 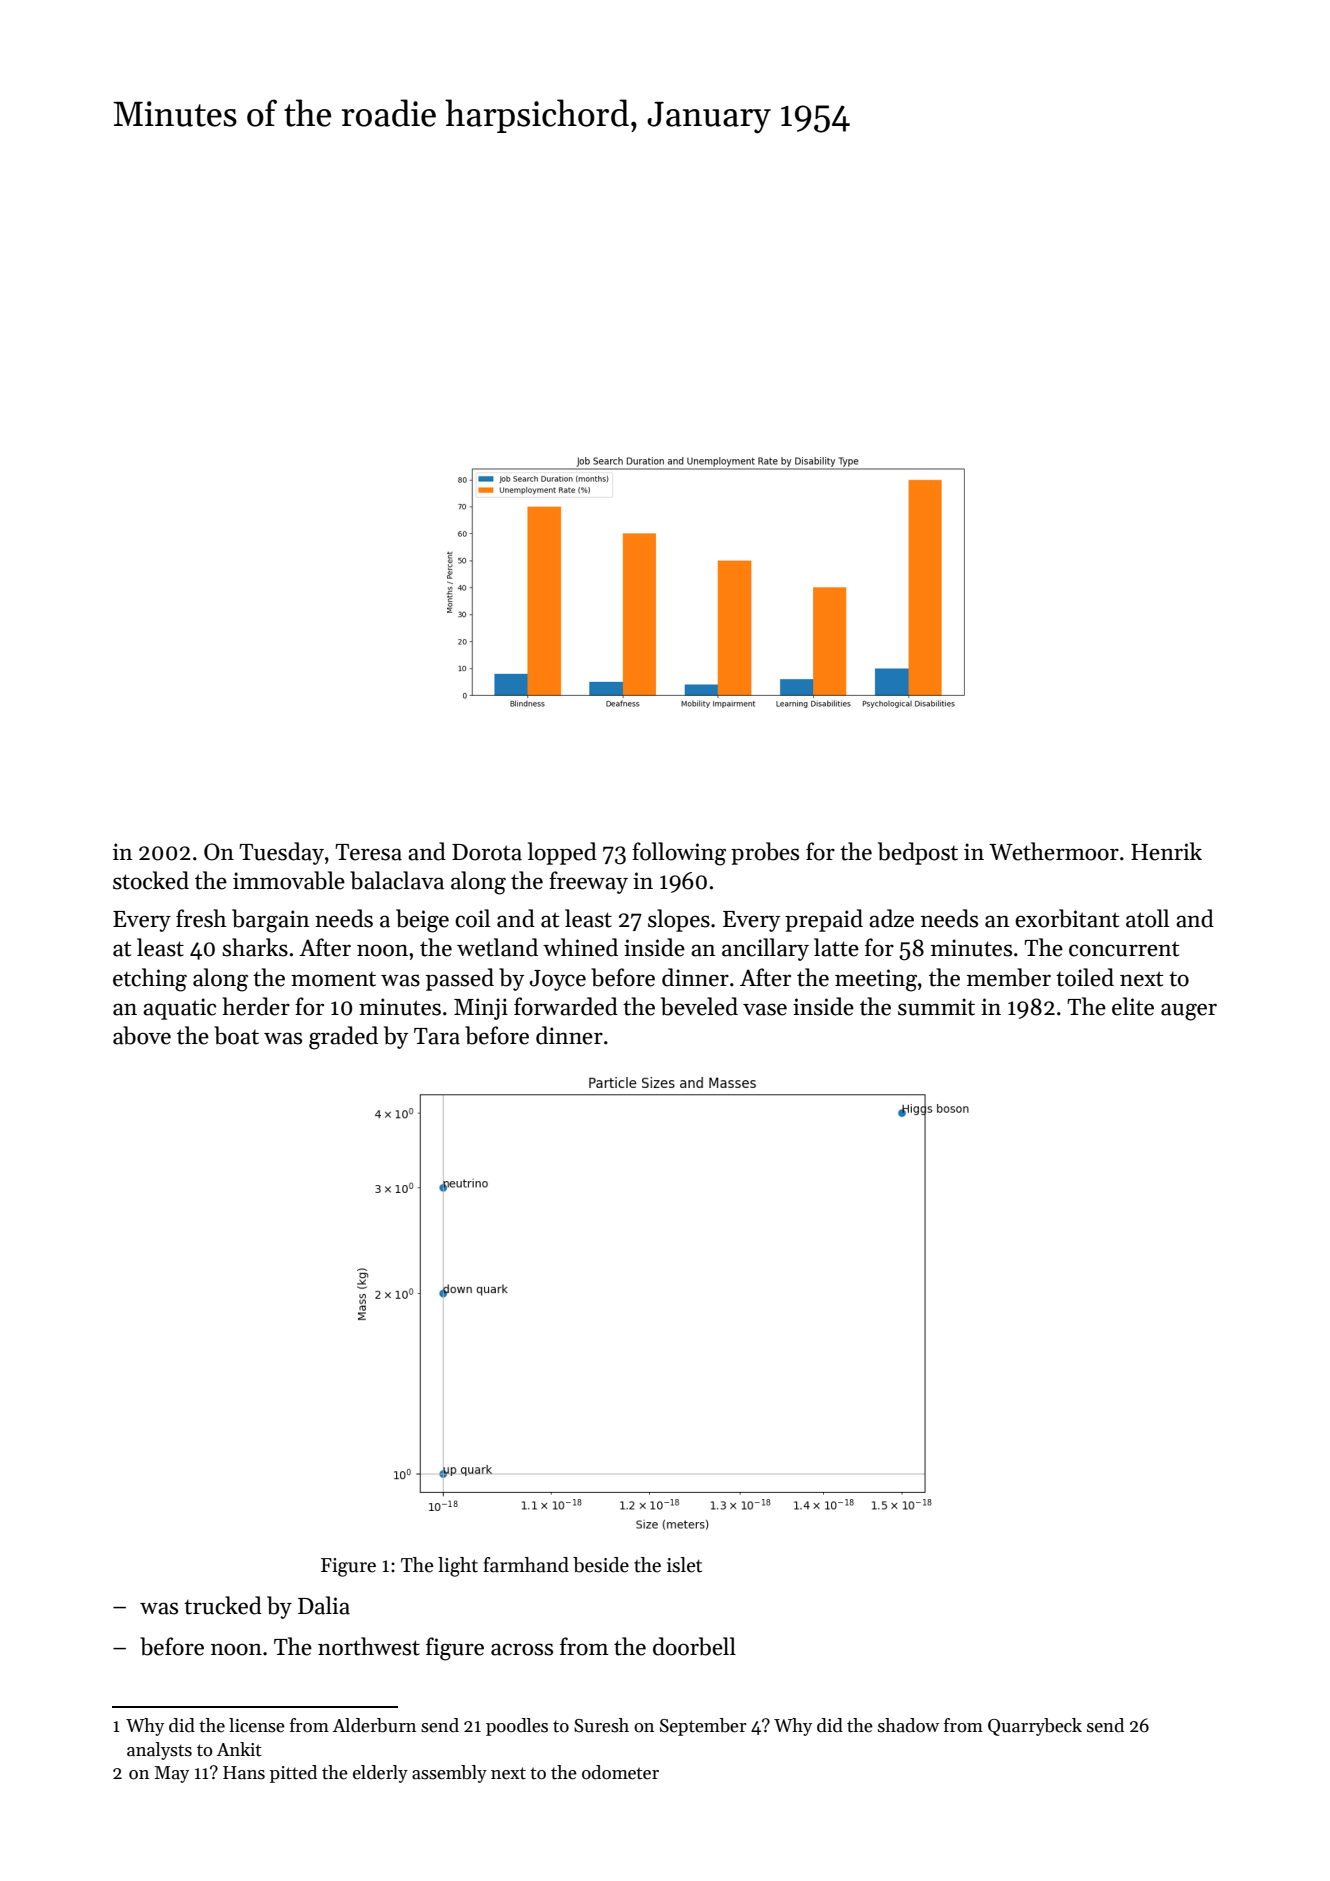 I want to click on Tara, so click(x=437, y=1036).
